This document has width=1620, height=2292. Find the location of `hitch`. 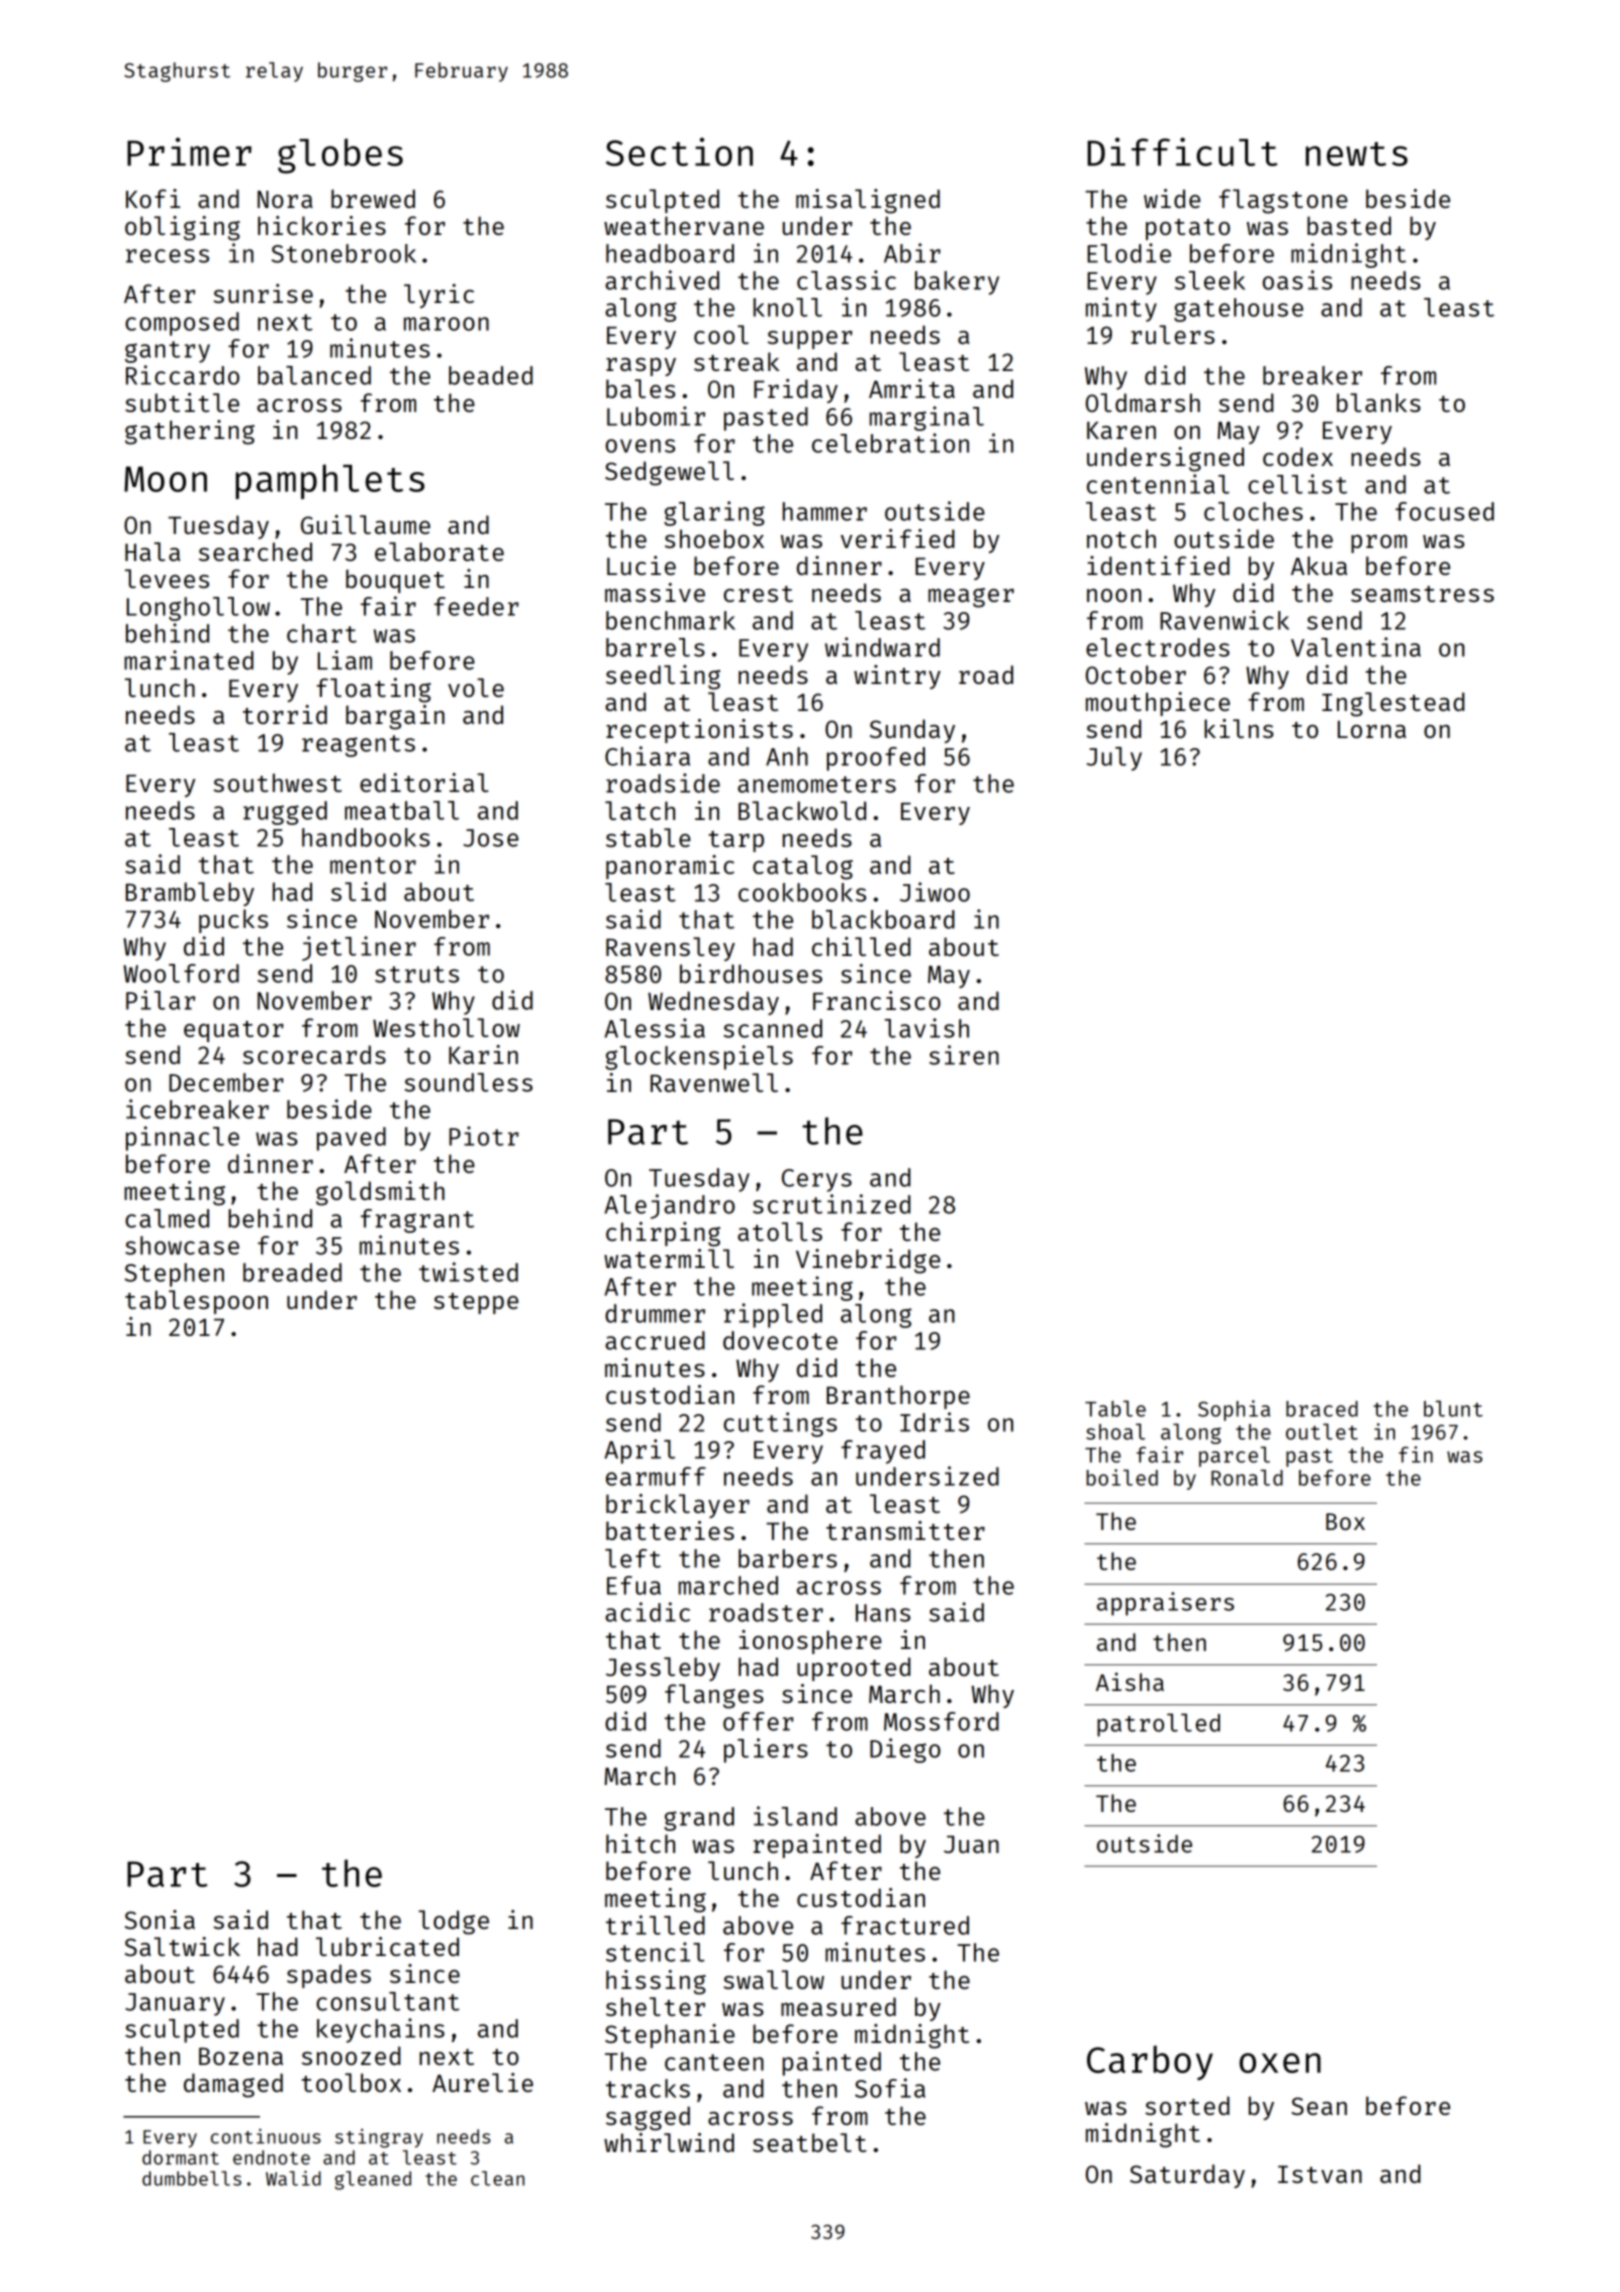

hitch is located at coordinates (640, 1843).
